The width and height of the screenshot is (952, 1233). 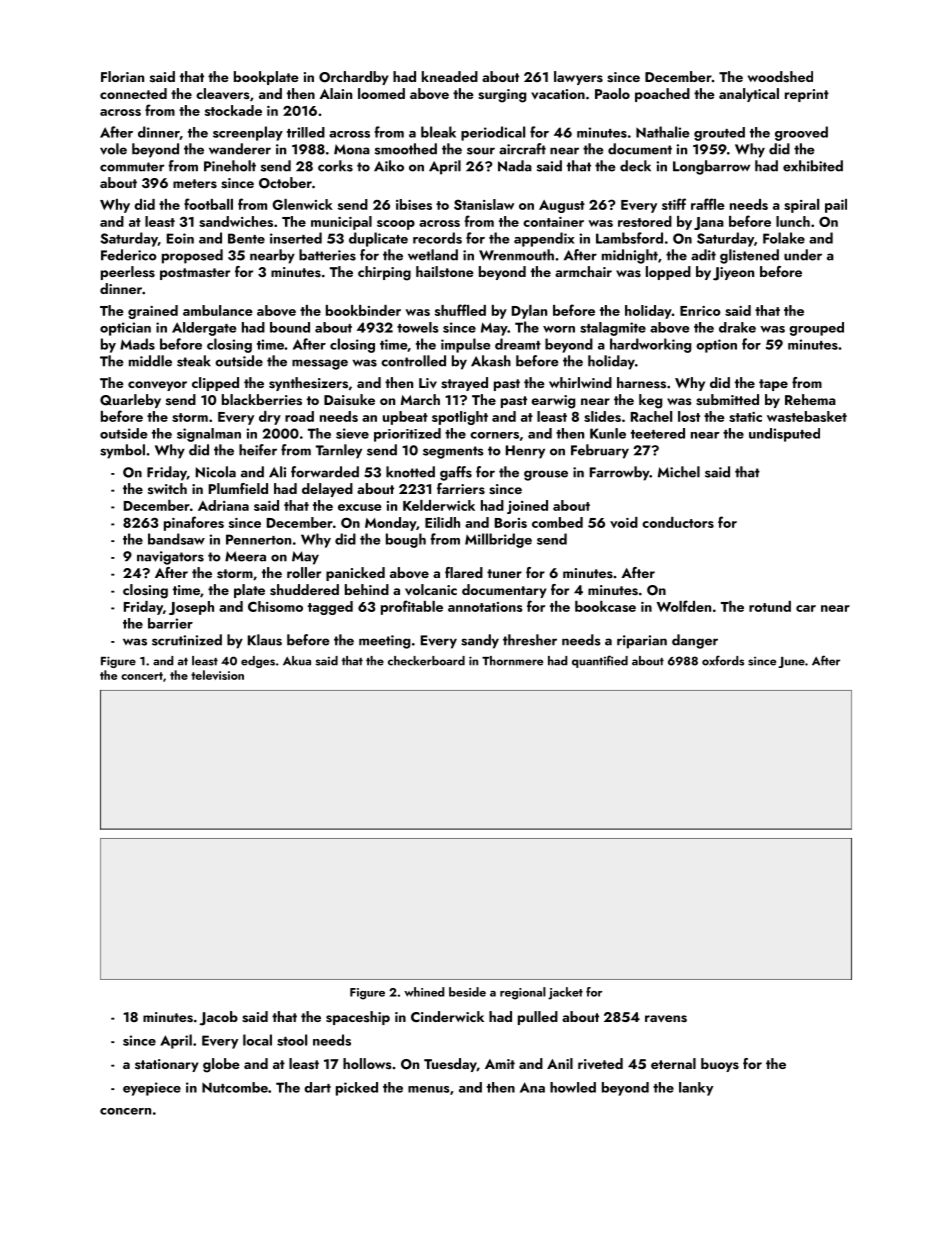 What do you see at coordinates (384, 642) in the screenshot?
I see `meeting` at bounding box center [384, 642].
